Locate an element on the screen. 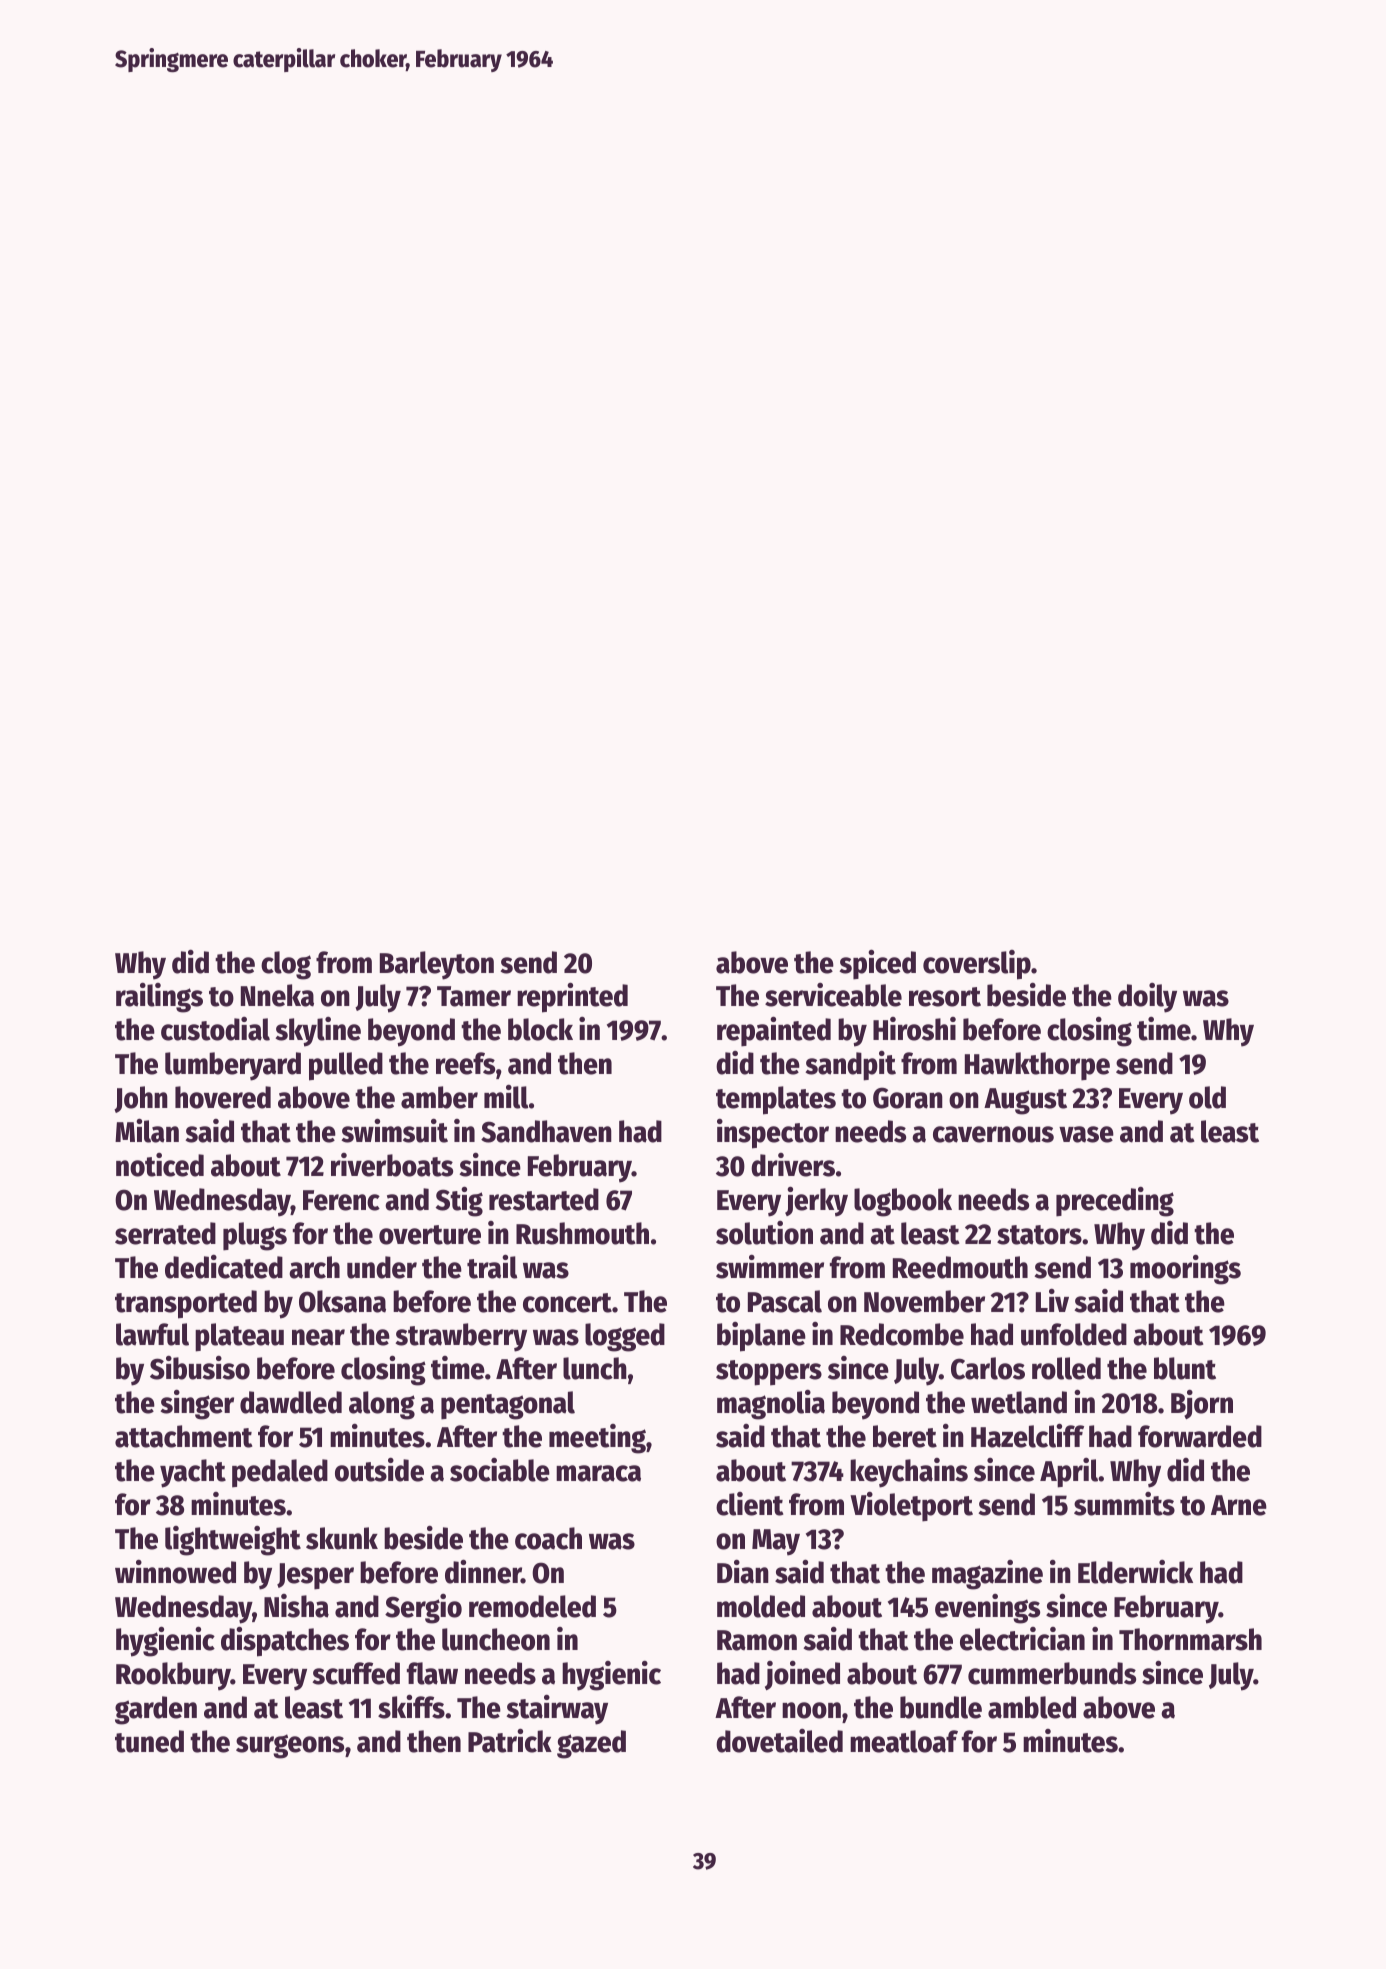 Image resolution: width=1386 pixels, height=1969 pixels. molded is located at coordinates (761, 1606).
